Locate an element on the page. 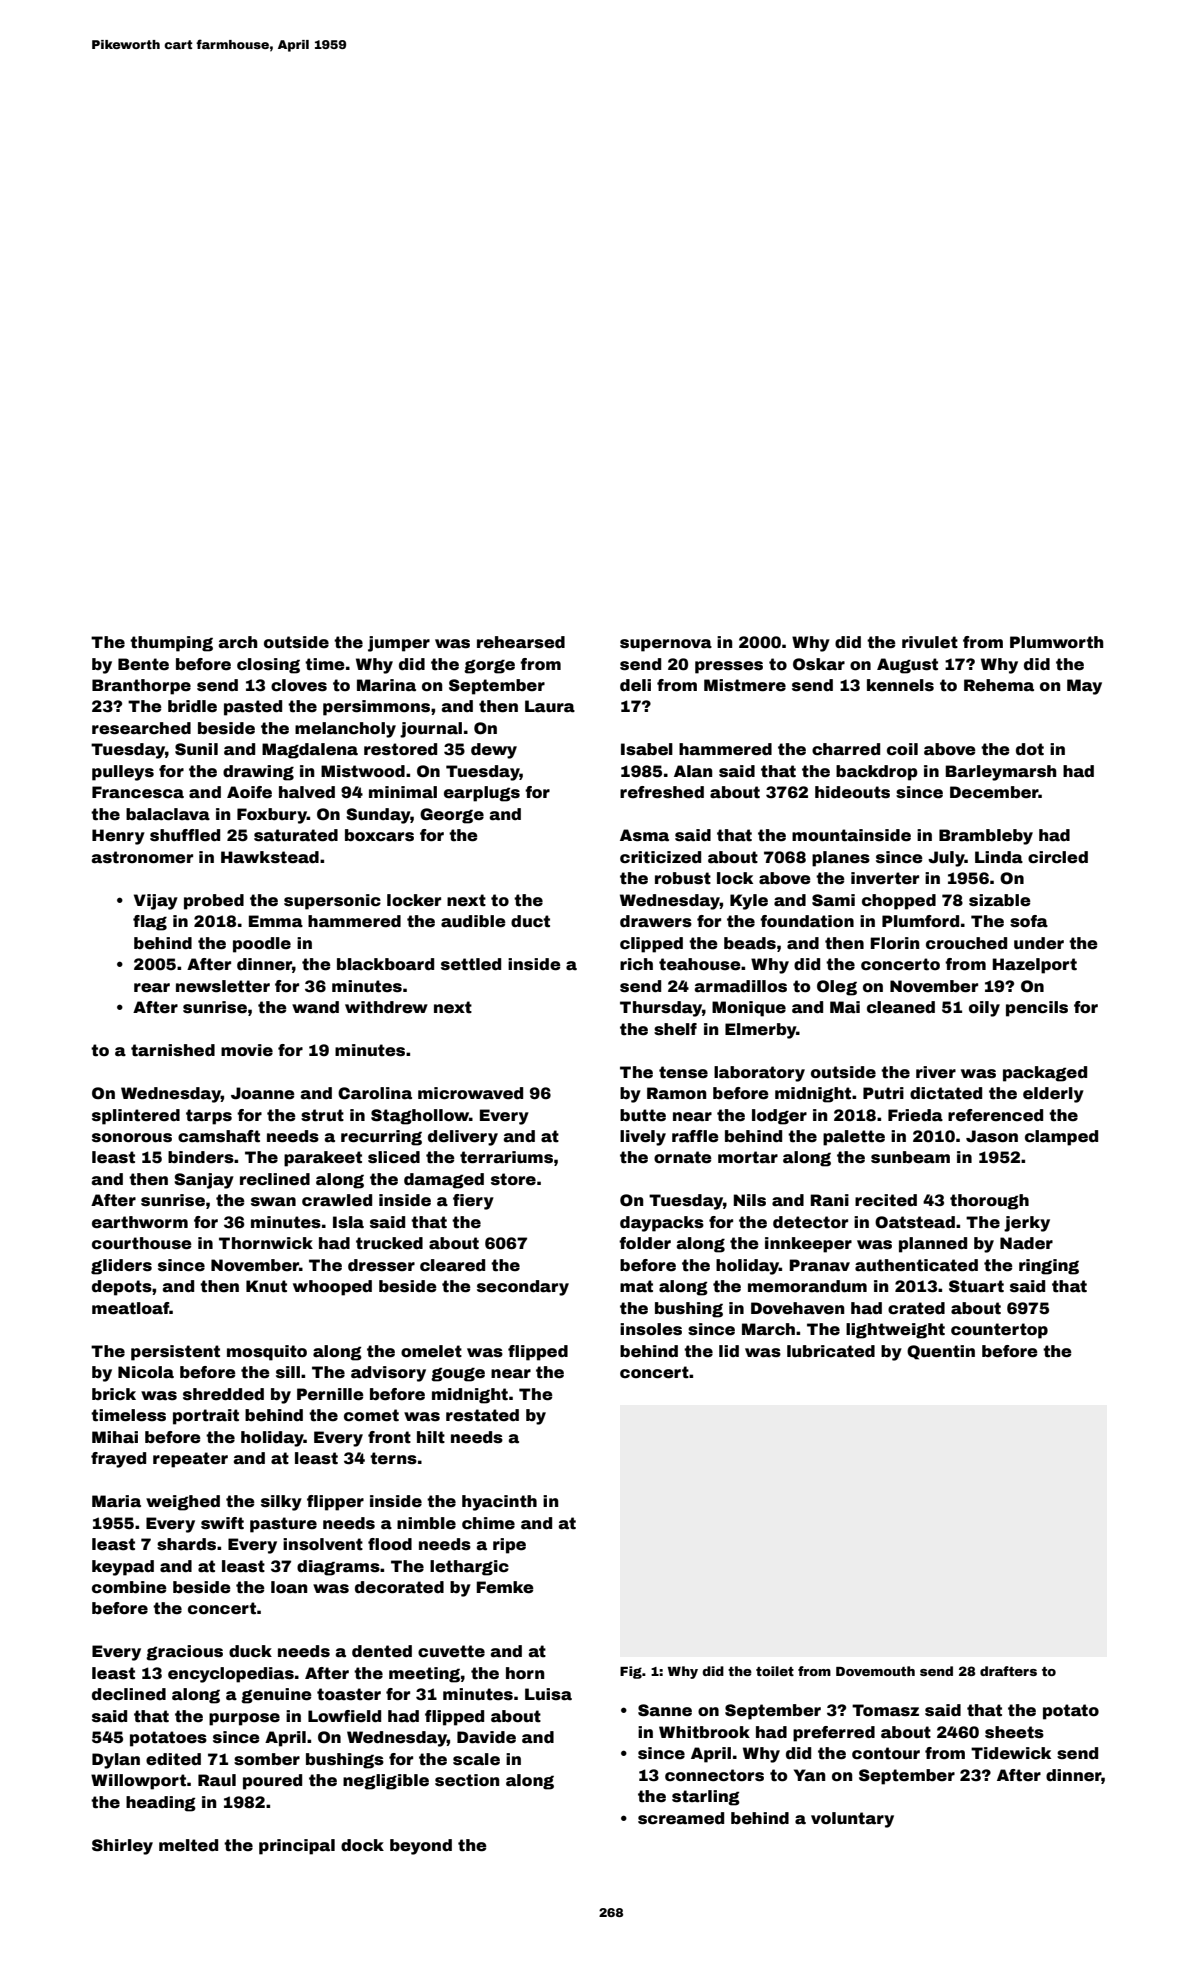 The height and width of the image is (1973, 1198). hyacinth is located at coordinates (499, 1503).
